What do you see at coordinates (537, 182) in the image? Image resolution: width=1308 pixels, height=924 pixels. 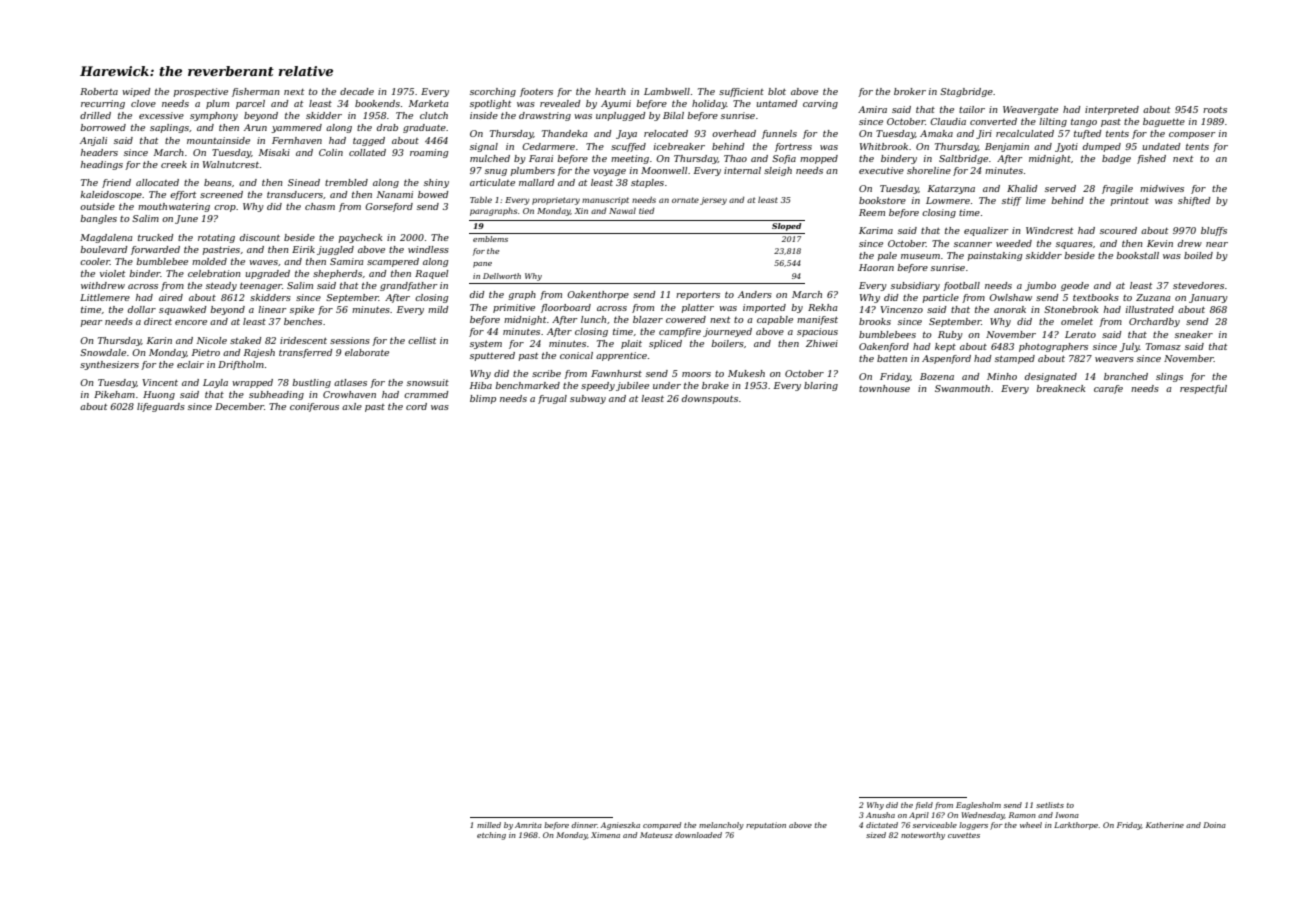 I see `mallard` at bounding box center [537, 182].
